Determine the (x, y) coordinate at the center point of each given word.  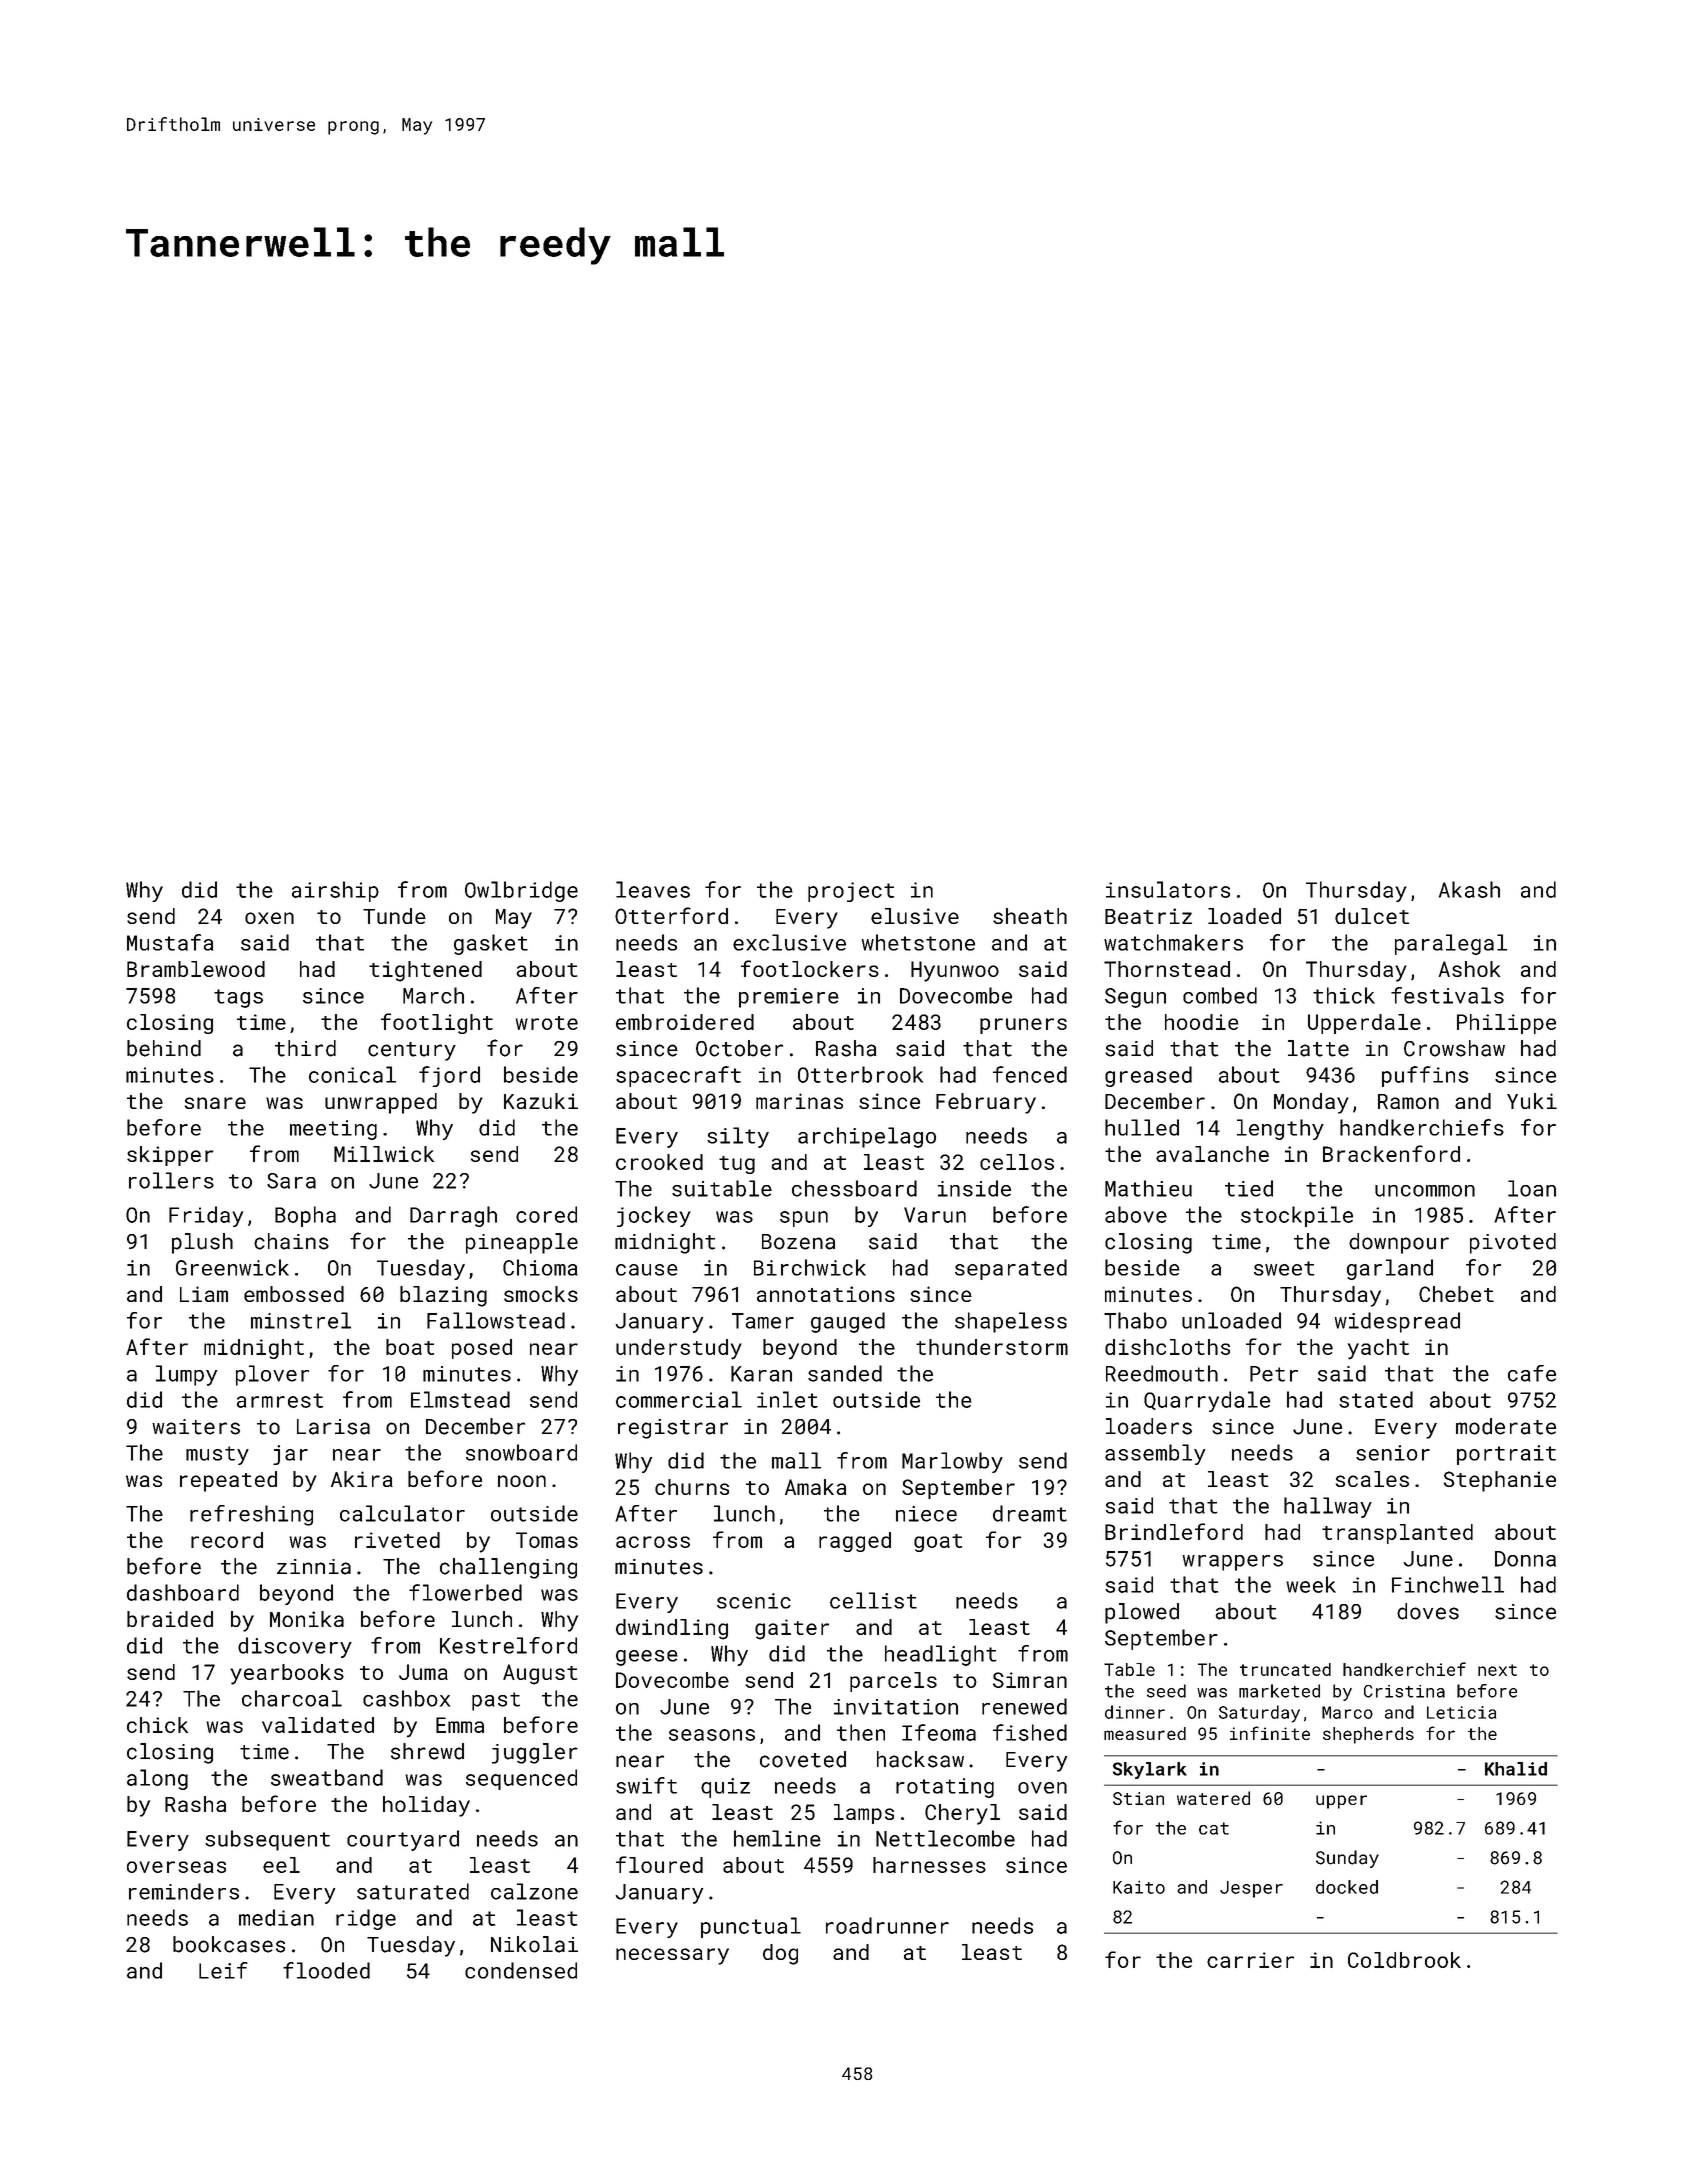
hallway (1328, 1507)
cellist (873, 1600)
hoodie (1201, 1022)
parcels (893, 1682)
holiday (426, 1806)
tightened (425, 971)
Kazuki (541, 1101)
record (227, 1540)
